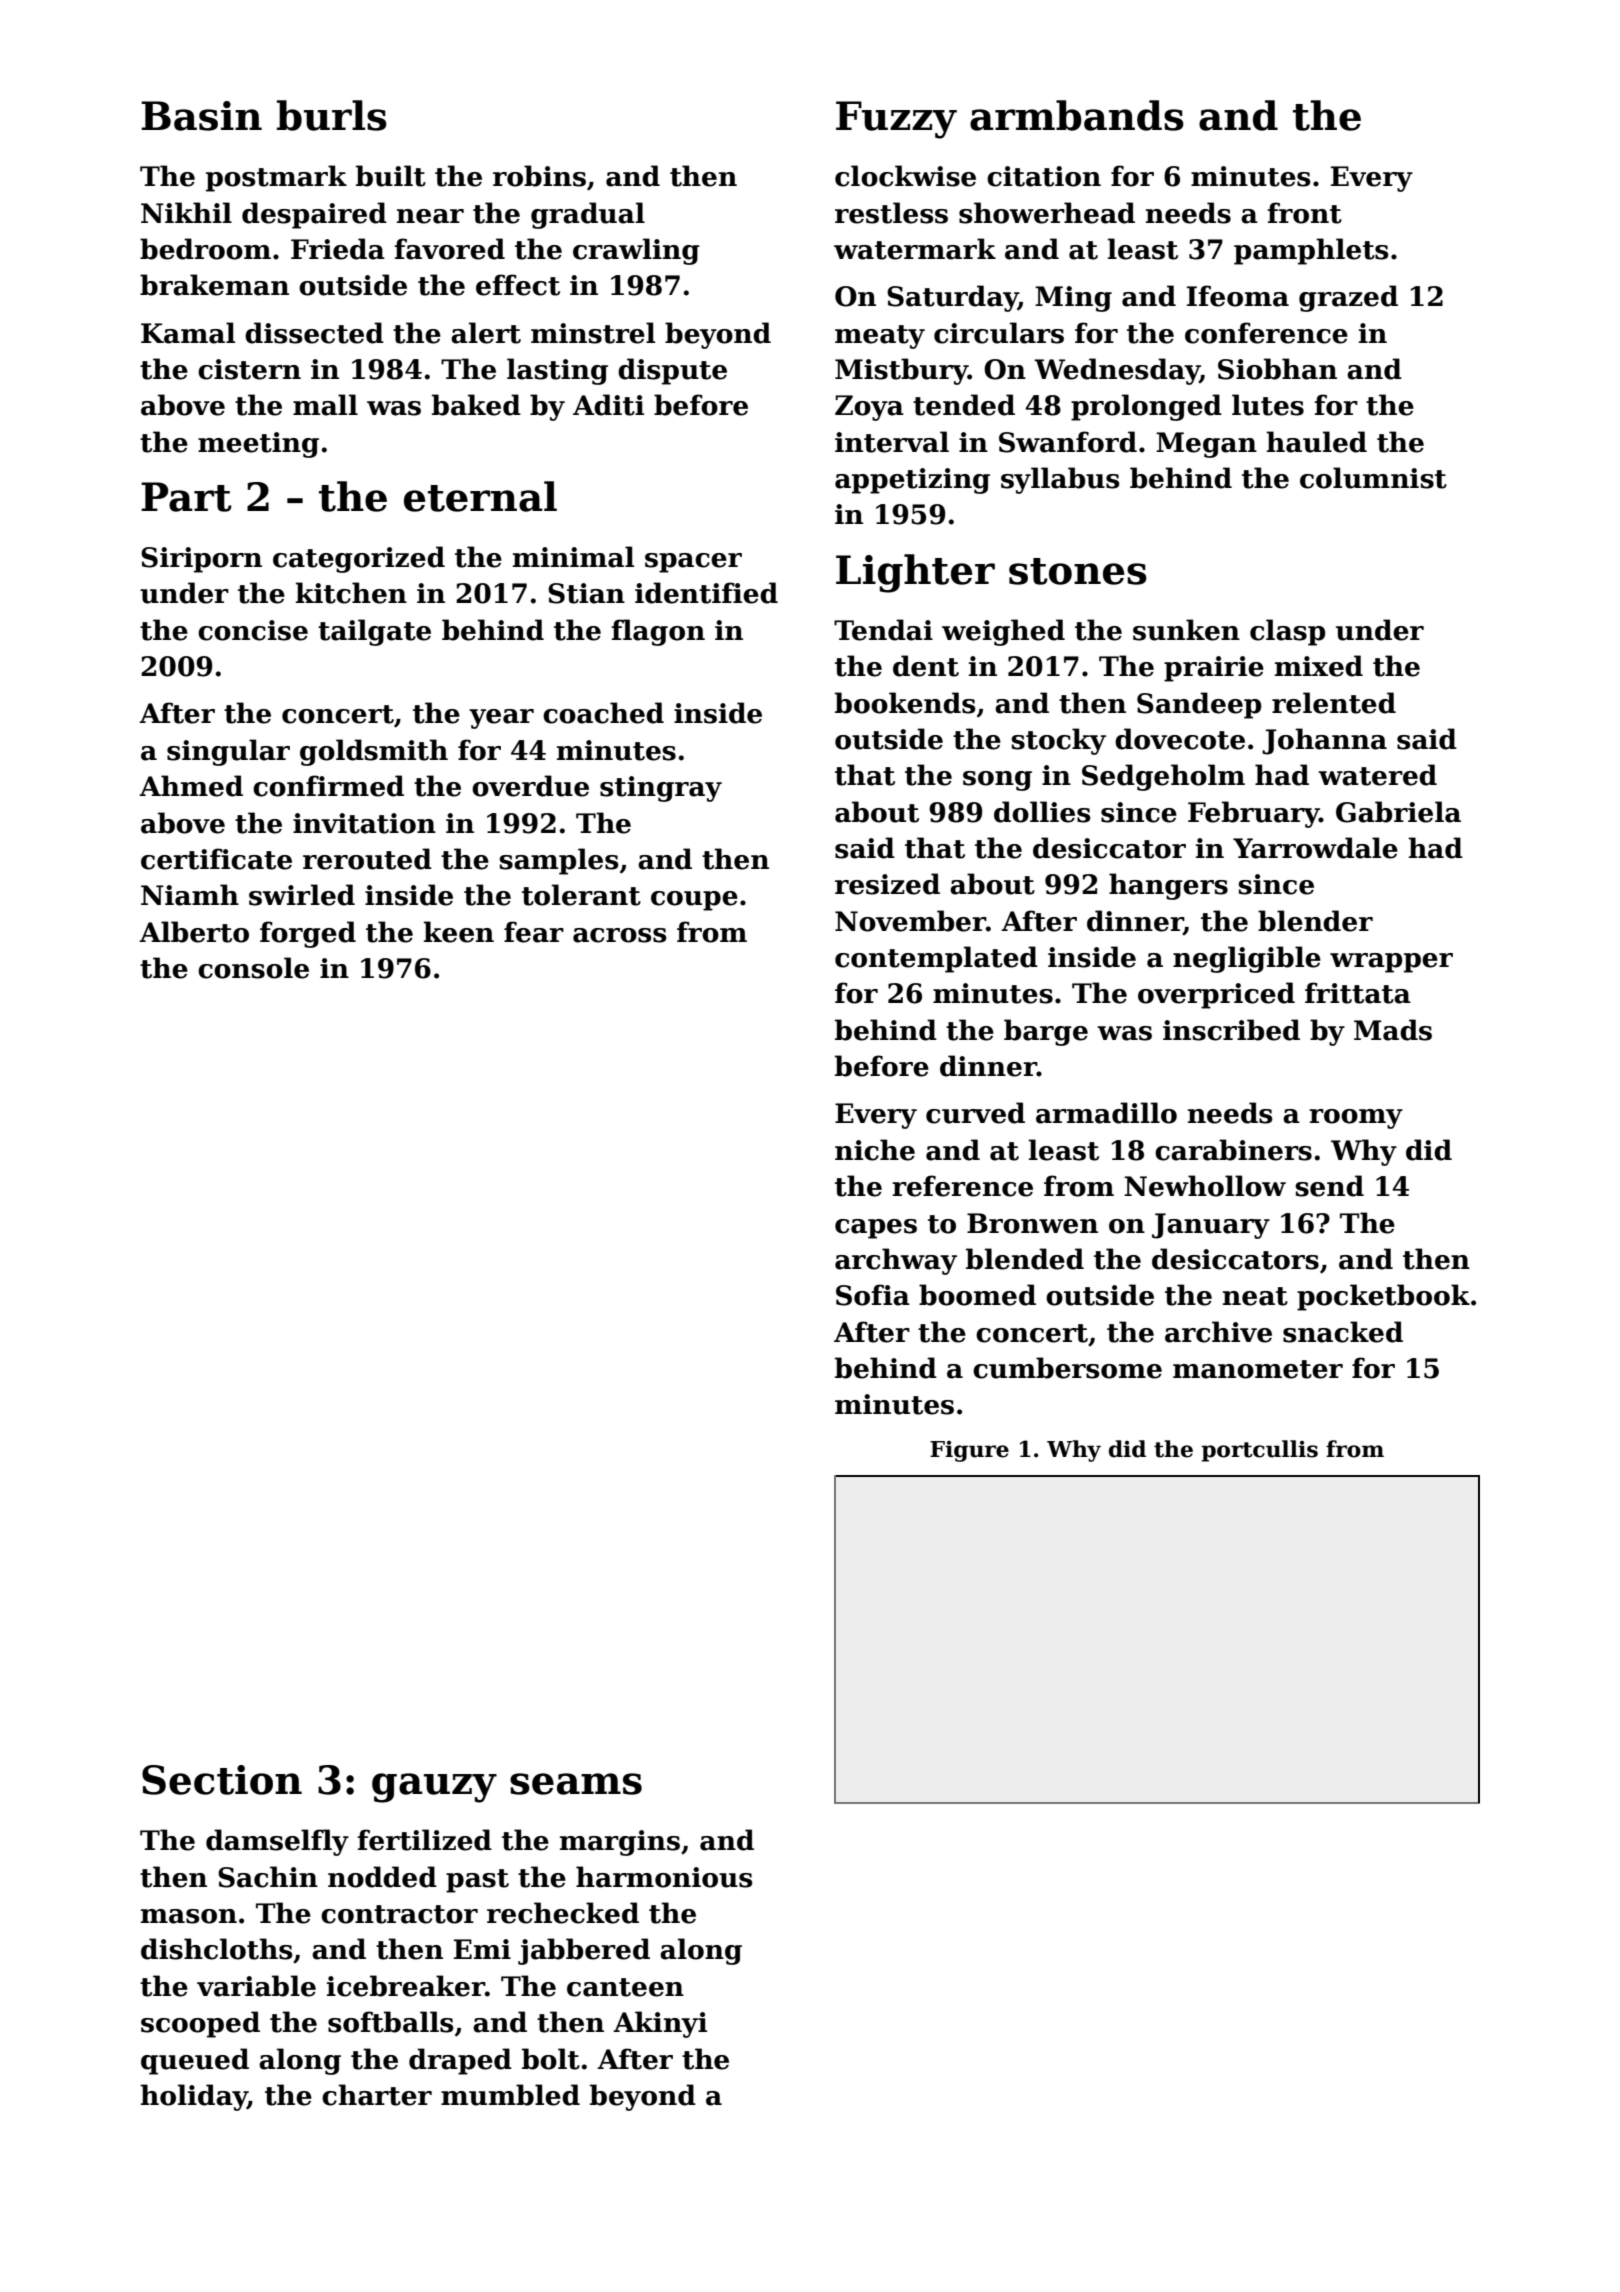  Describe the element at coordinates (253, 968) in the screenshot. I see `console` at that location.
